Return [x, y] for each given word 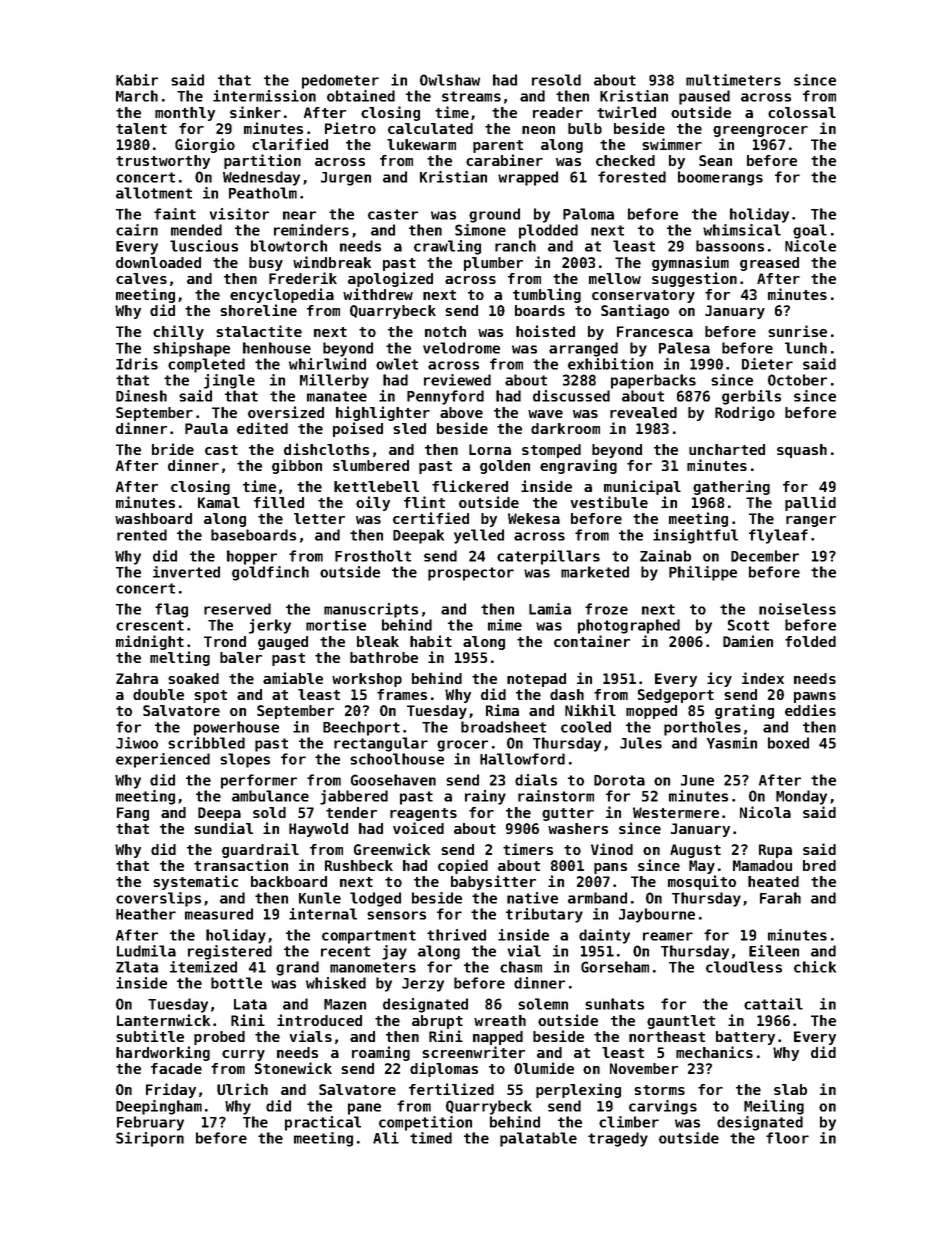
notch [445, 331]
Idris [137, 364]
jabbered [354, 797]
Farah [780, 898]
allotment [154, 193]
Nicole [810, 246]
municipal [642, 487]
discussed [571, 396]
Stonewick [293, 1068]
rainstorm [556, 796]
